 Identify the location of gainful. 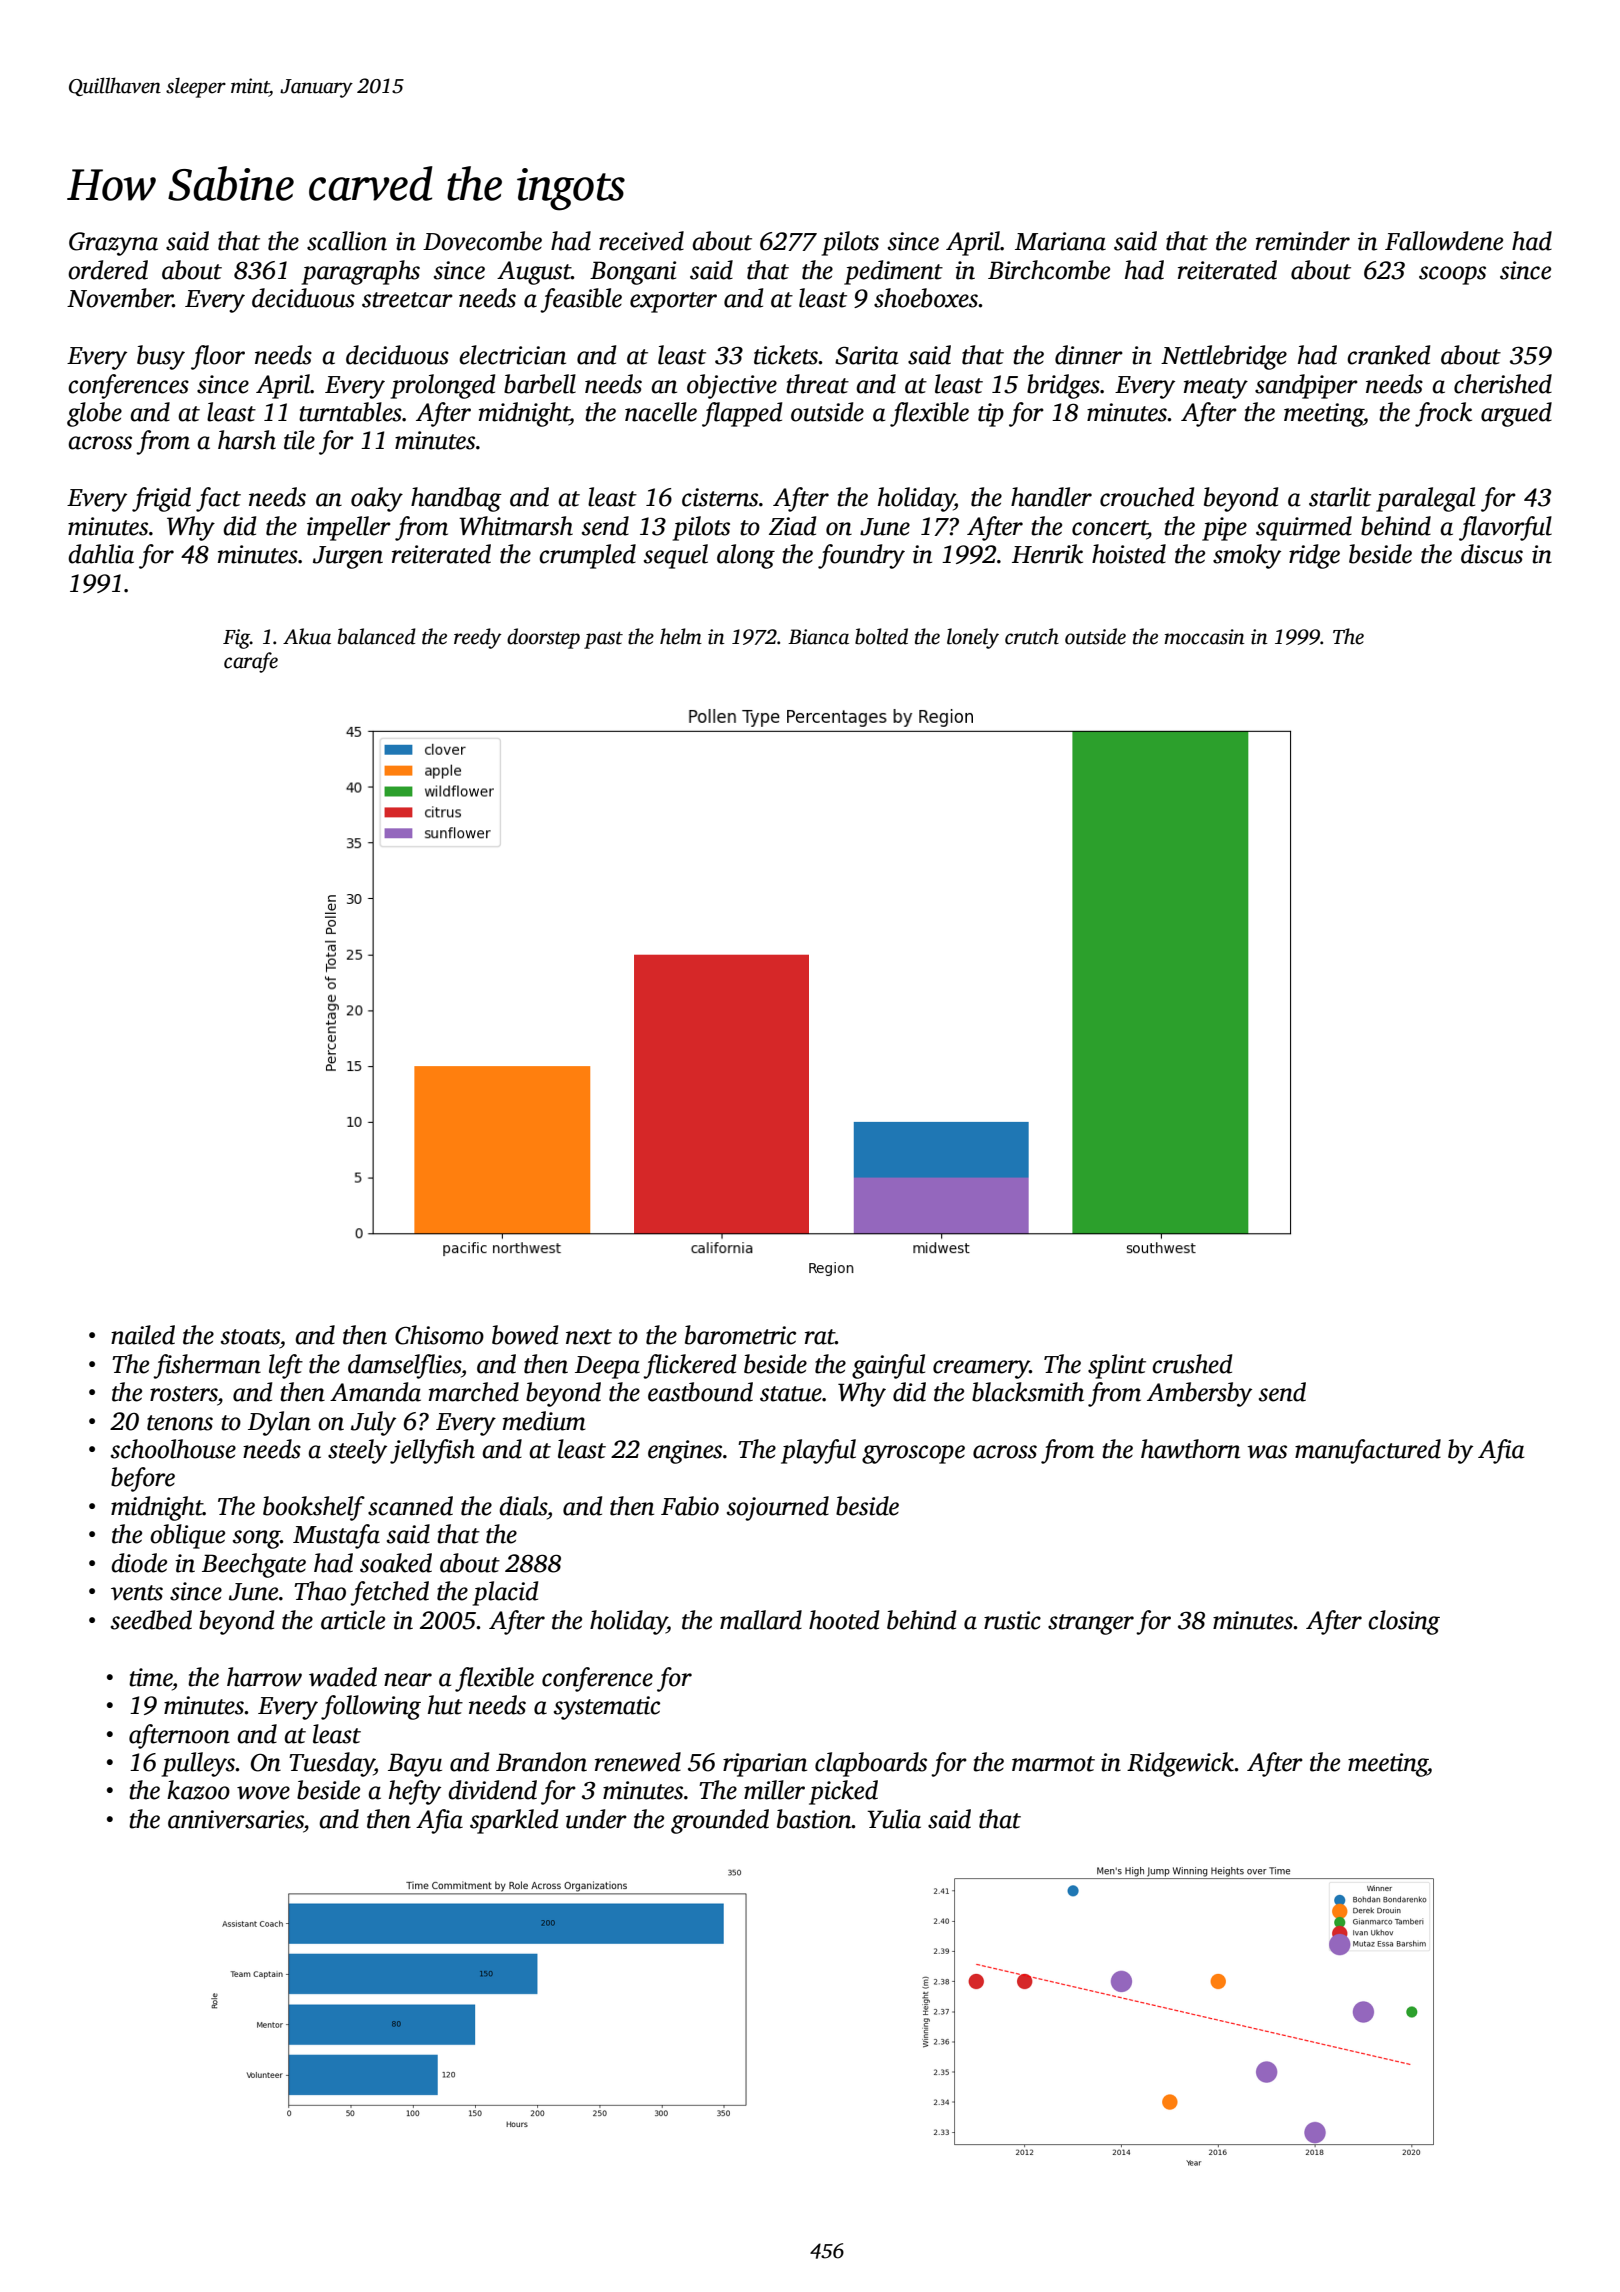
(888, 1366).
